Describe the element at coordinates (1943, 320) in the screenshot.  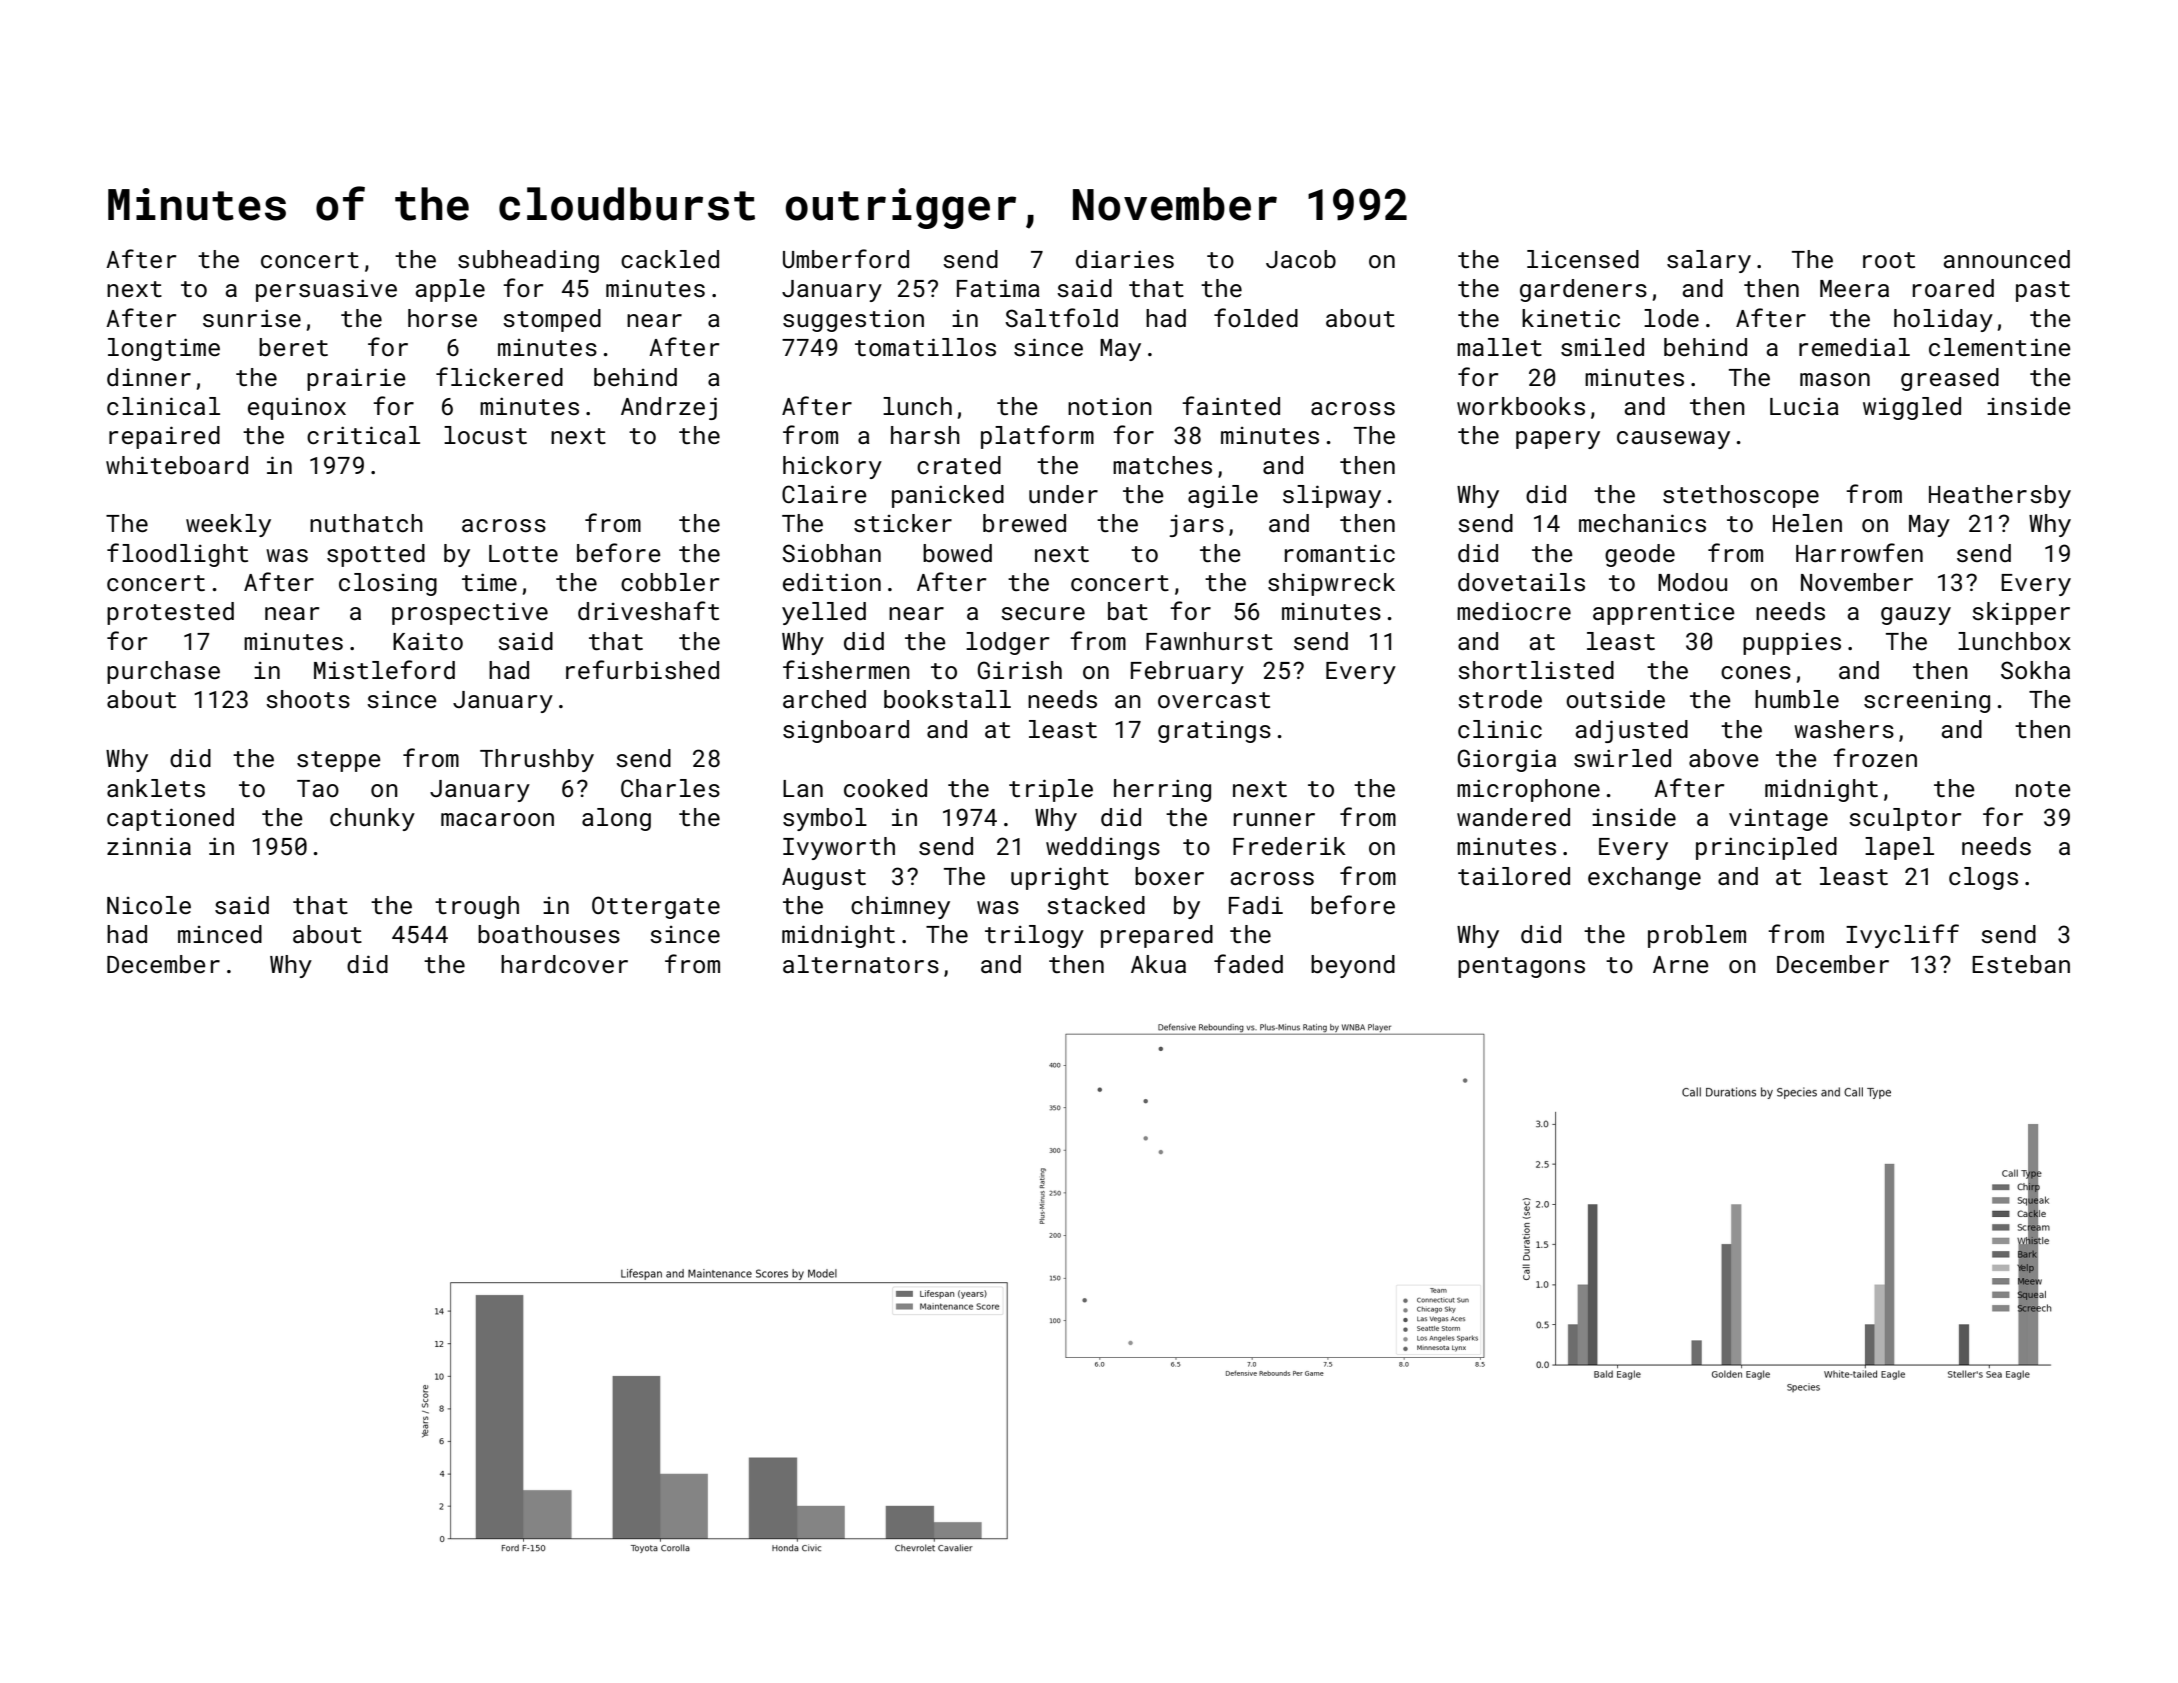
I see `holiday` at that location.
